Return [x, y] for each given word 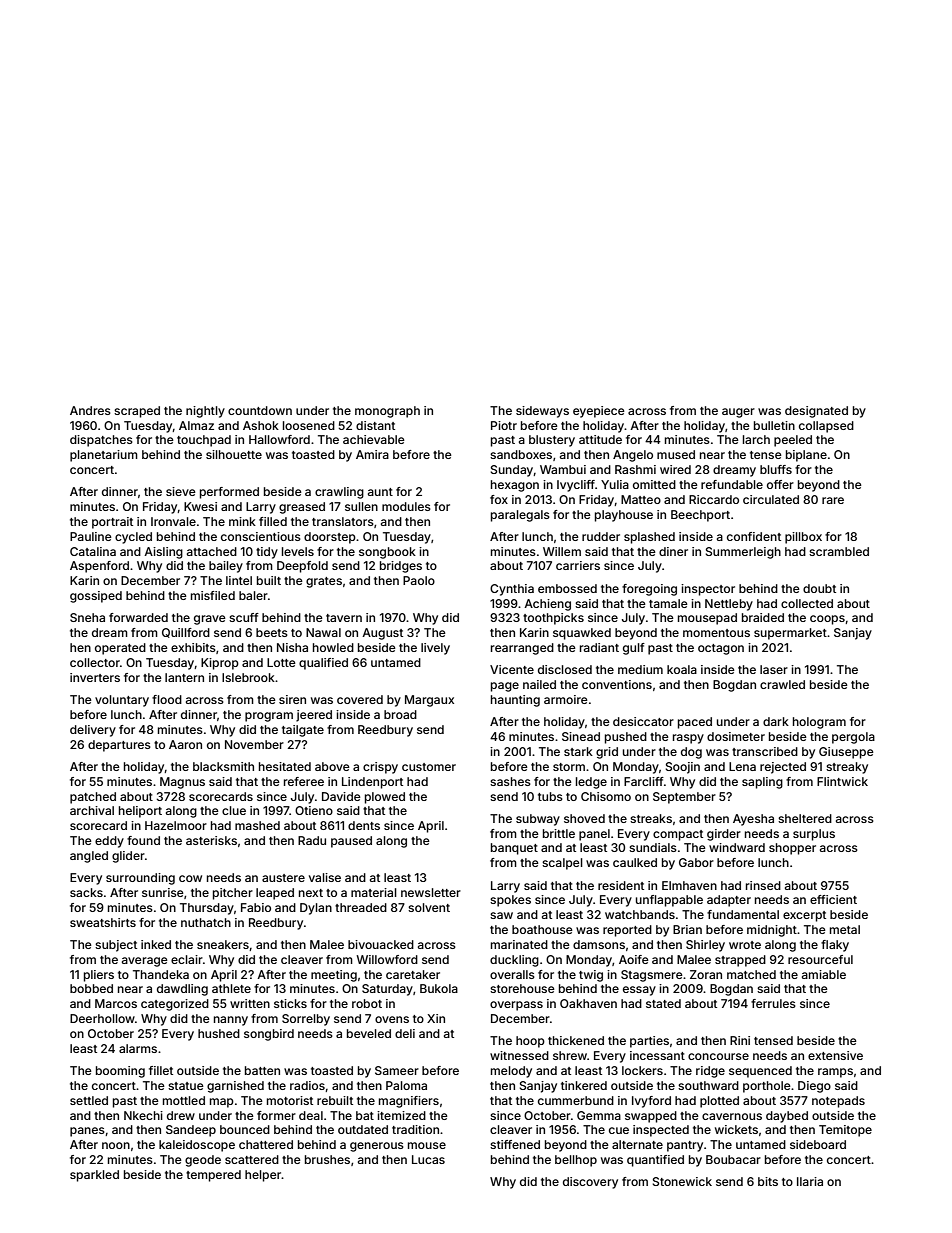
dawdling [182, 990]
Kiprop [220, 664]
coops [827, 620]
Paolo [419, 580]
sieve [181, 491]
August [382, 634]
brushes [327, 1159]
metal [845, 929]
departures [119, 746]
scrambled [839, 551]
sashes [510, 781]
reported [627, 931]
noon [116, 1145]
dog [691, 753]
